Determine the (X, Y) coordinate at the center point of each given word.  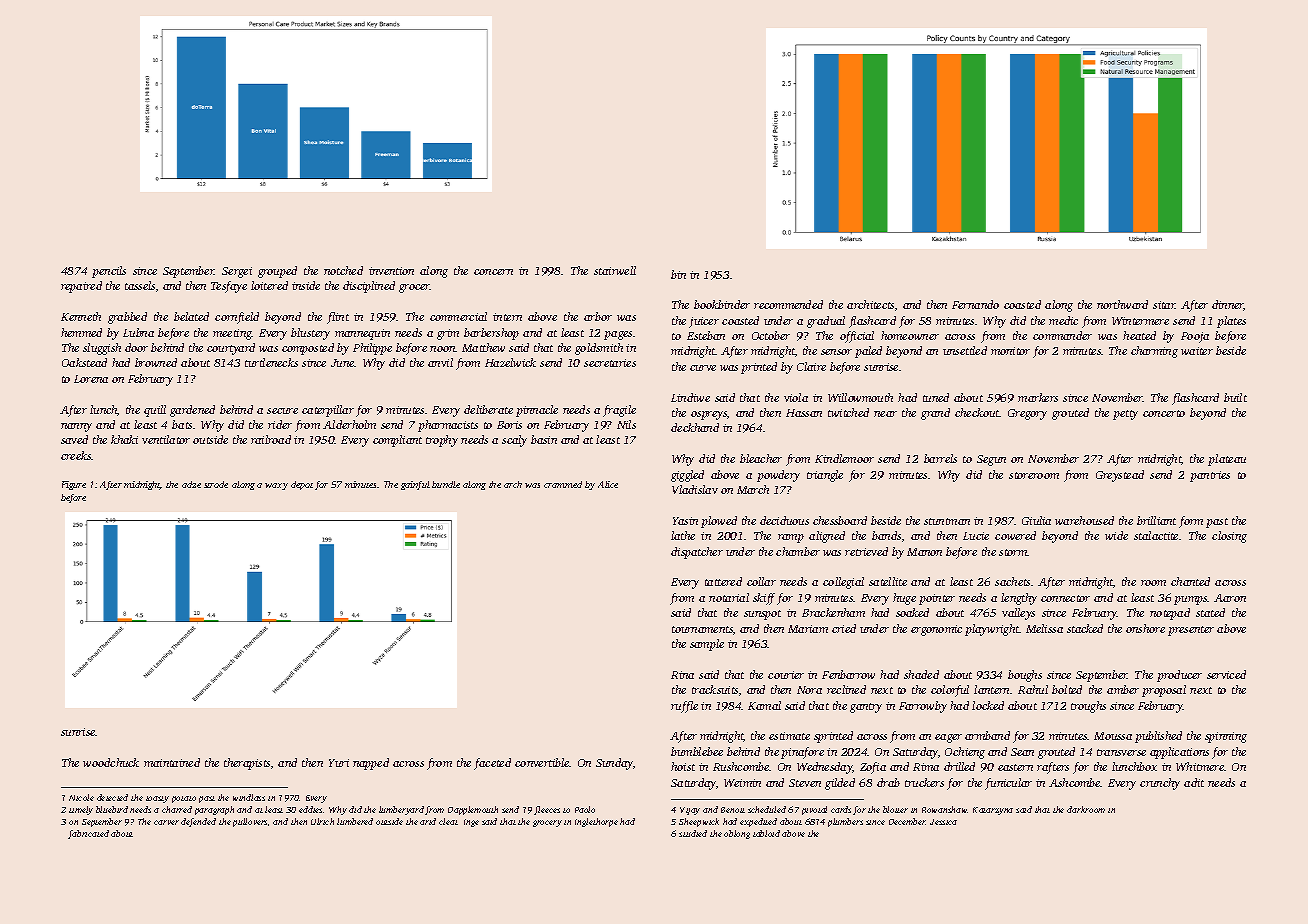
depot (302, 485)
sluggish (102, 349)
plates (1231, 322)
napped (371, 764)
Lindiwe (690, 397)
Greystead (1120, 476)
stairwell (615, 270)
